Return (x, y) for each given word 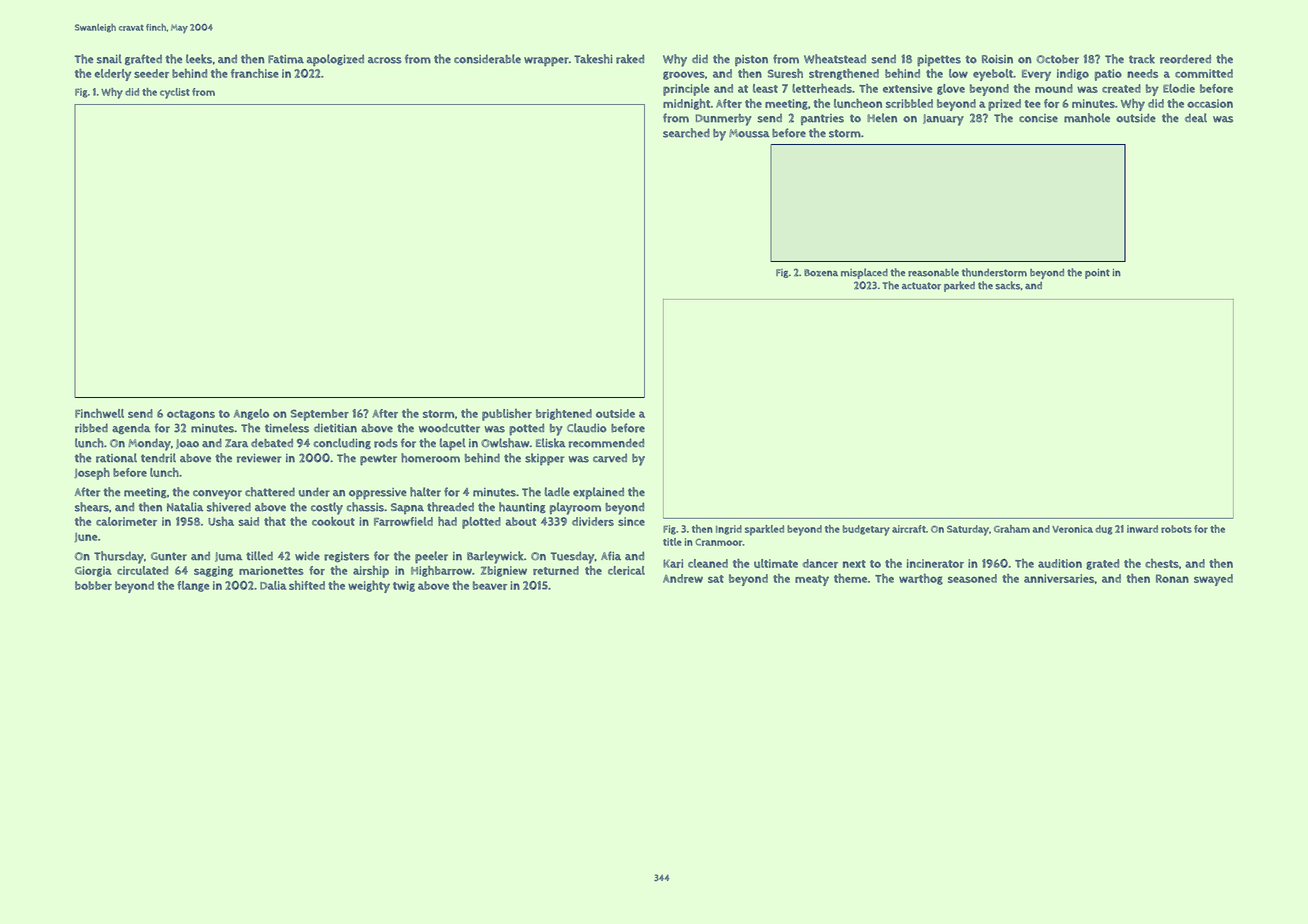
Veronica (1072, 529)
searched (686, 133)
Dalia (273, 585)
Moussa (749, 133)
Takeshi (593, 59)
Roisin (997, 59)
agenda (131, 429)
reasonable (933, 272)
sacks (1008, 285)
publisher (507, 415)
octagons (191, 415)
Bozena (821, 273)
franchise (255, 73)
